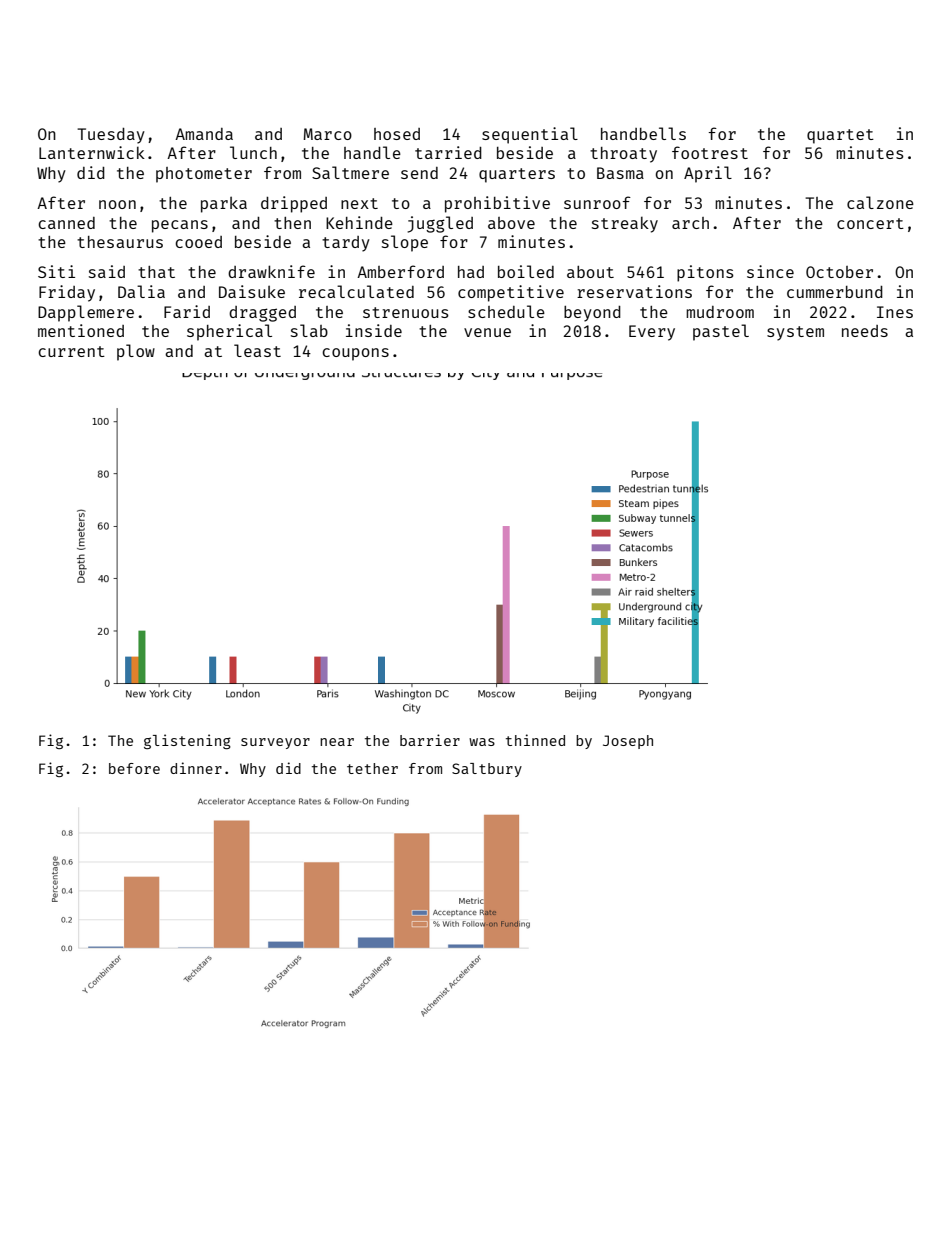  What do you see at coordinates (400, 271) in the image?
I see `Amberford` at bounding box center [400, 271].
